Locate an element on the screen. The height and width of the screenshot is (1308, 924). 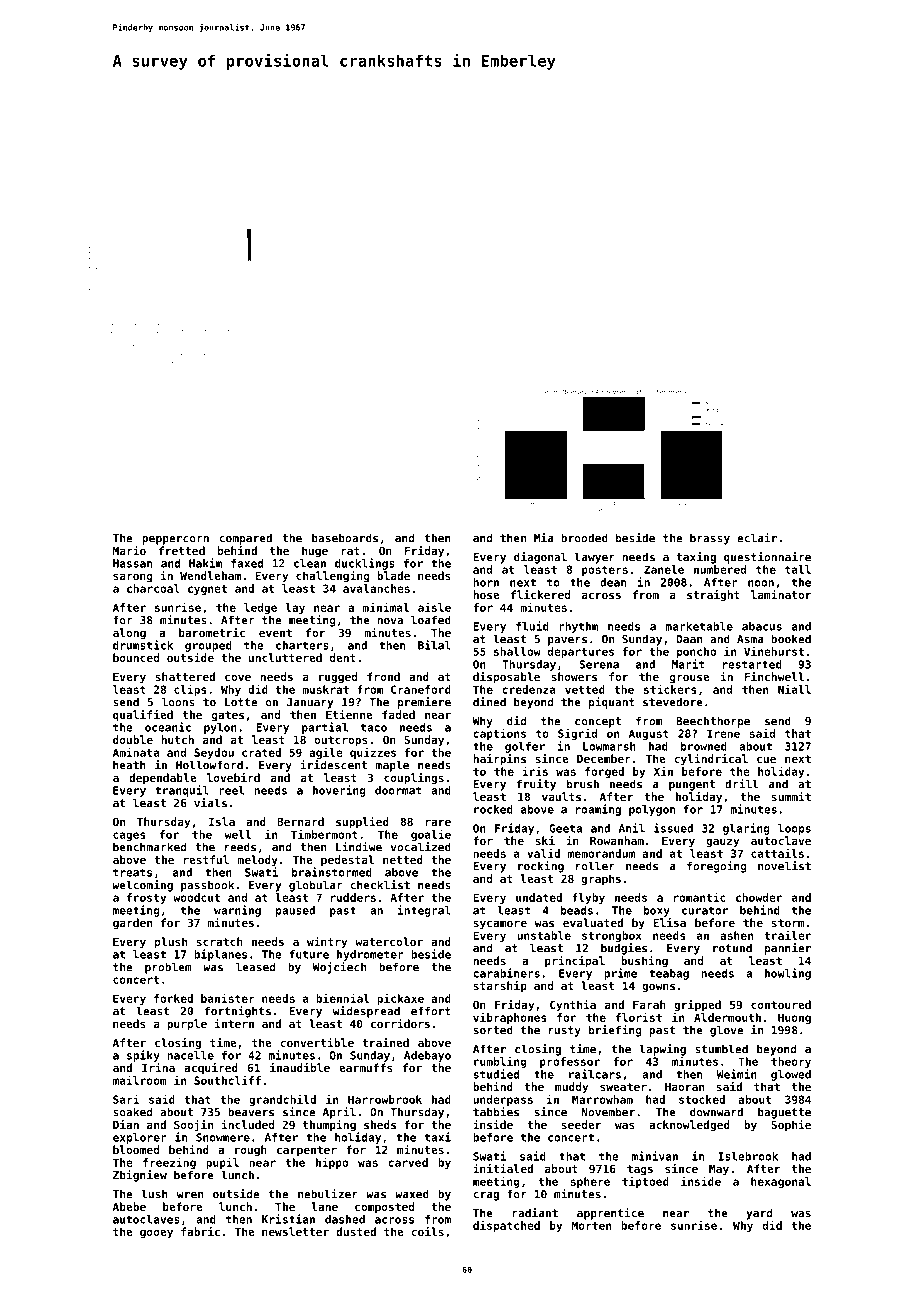
brooded is located at coordinates (584, 538).
